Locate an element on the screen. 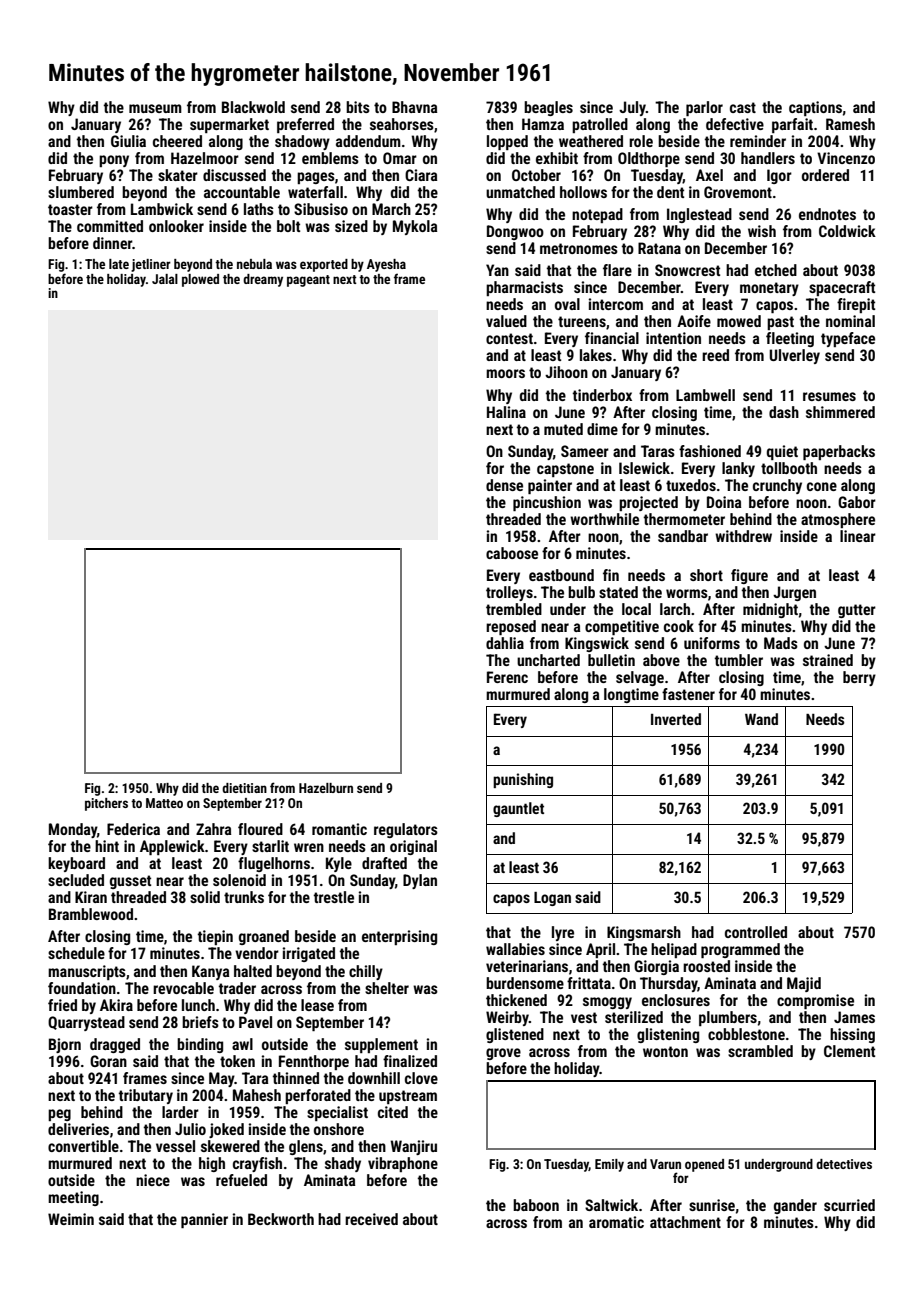 Image resolution: width=924 pixels, height=1314 pixels. museum is located at coordinates (155, 108).
